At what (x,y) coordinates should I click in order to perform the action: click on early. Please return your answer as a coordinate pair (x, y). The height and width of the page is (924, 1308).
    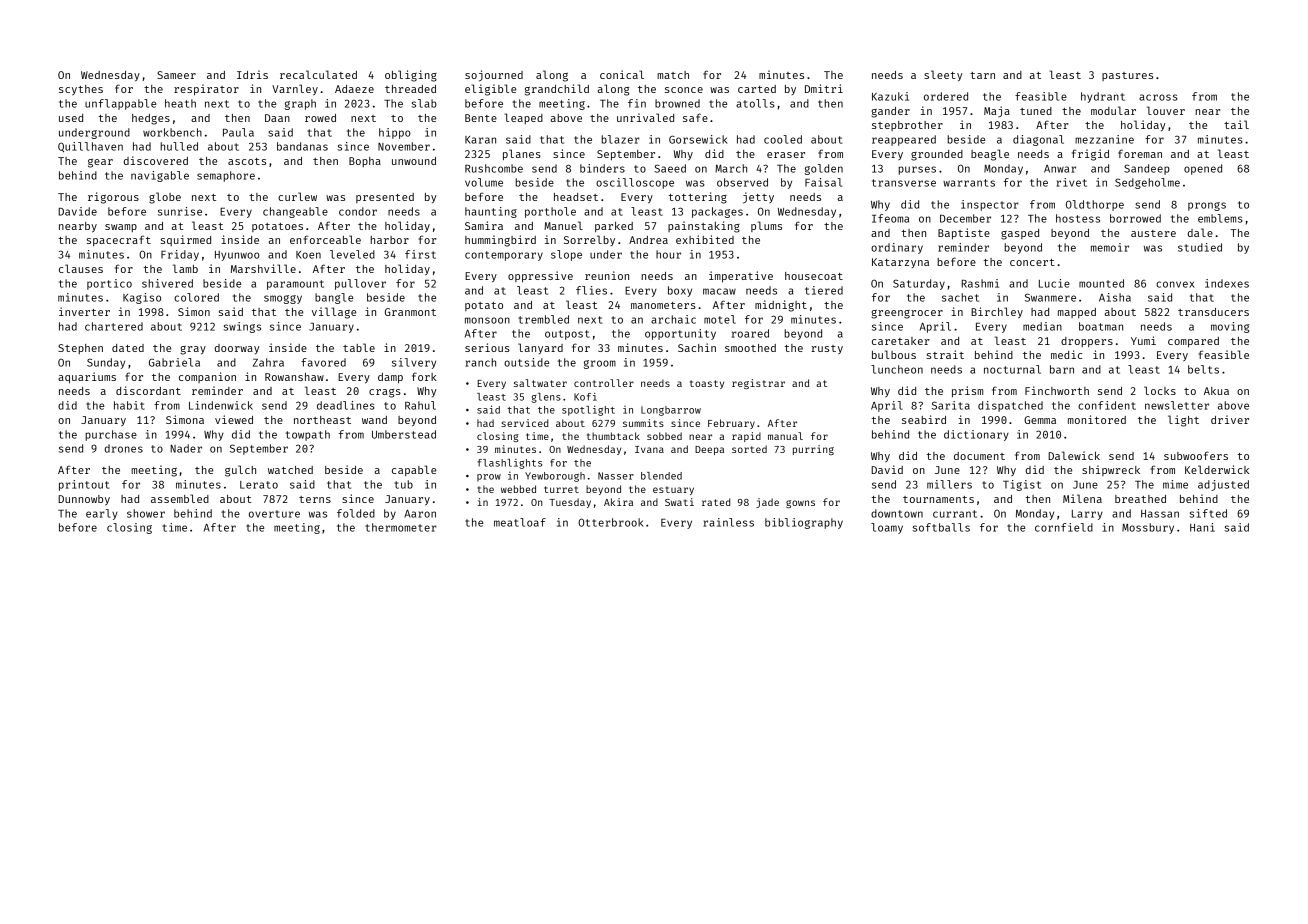
    Looking at the image, I should click on (102, 514).
